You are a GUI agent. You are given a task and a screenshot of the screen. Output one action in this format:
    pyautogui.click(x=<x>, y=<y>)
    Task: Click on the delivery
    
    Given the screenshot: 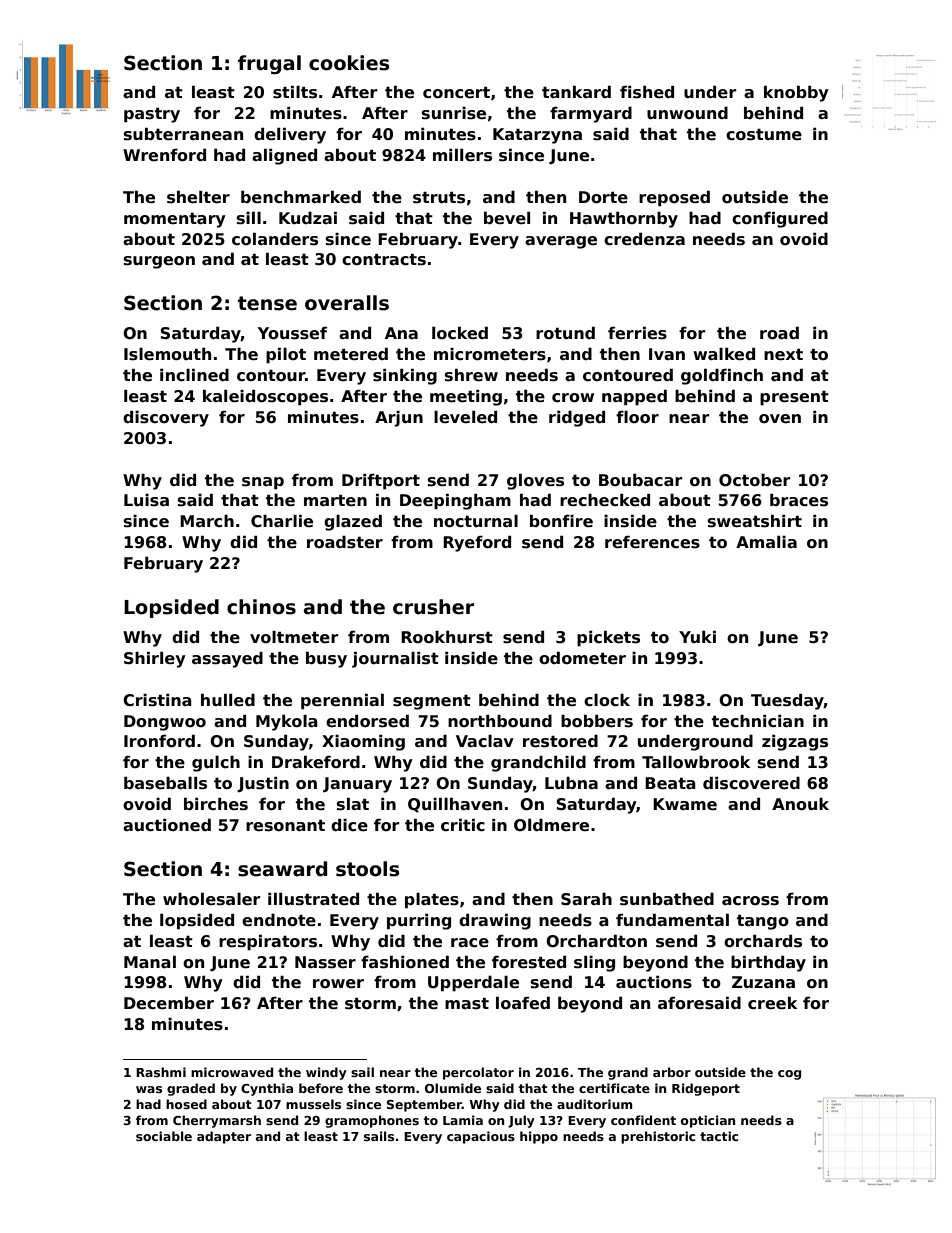 What is the action you would take?
    pyautogui.click(x=290, y=135)
